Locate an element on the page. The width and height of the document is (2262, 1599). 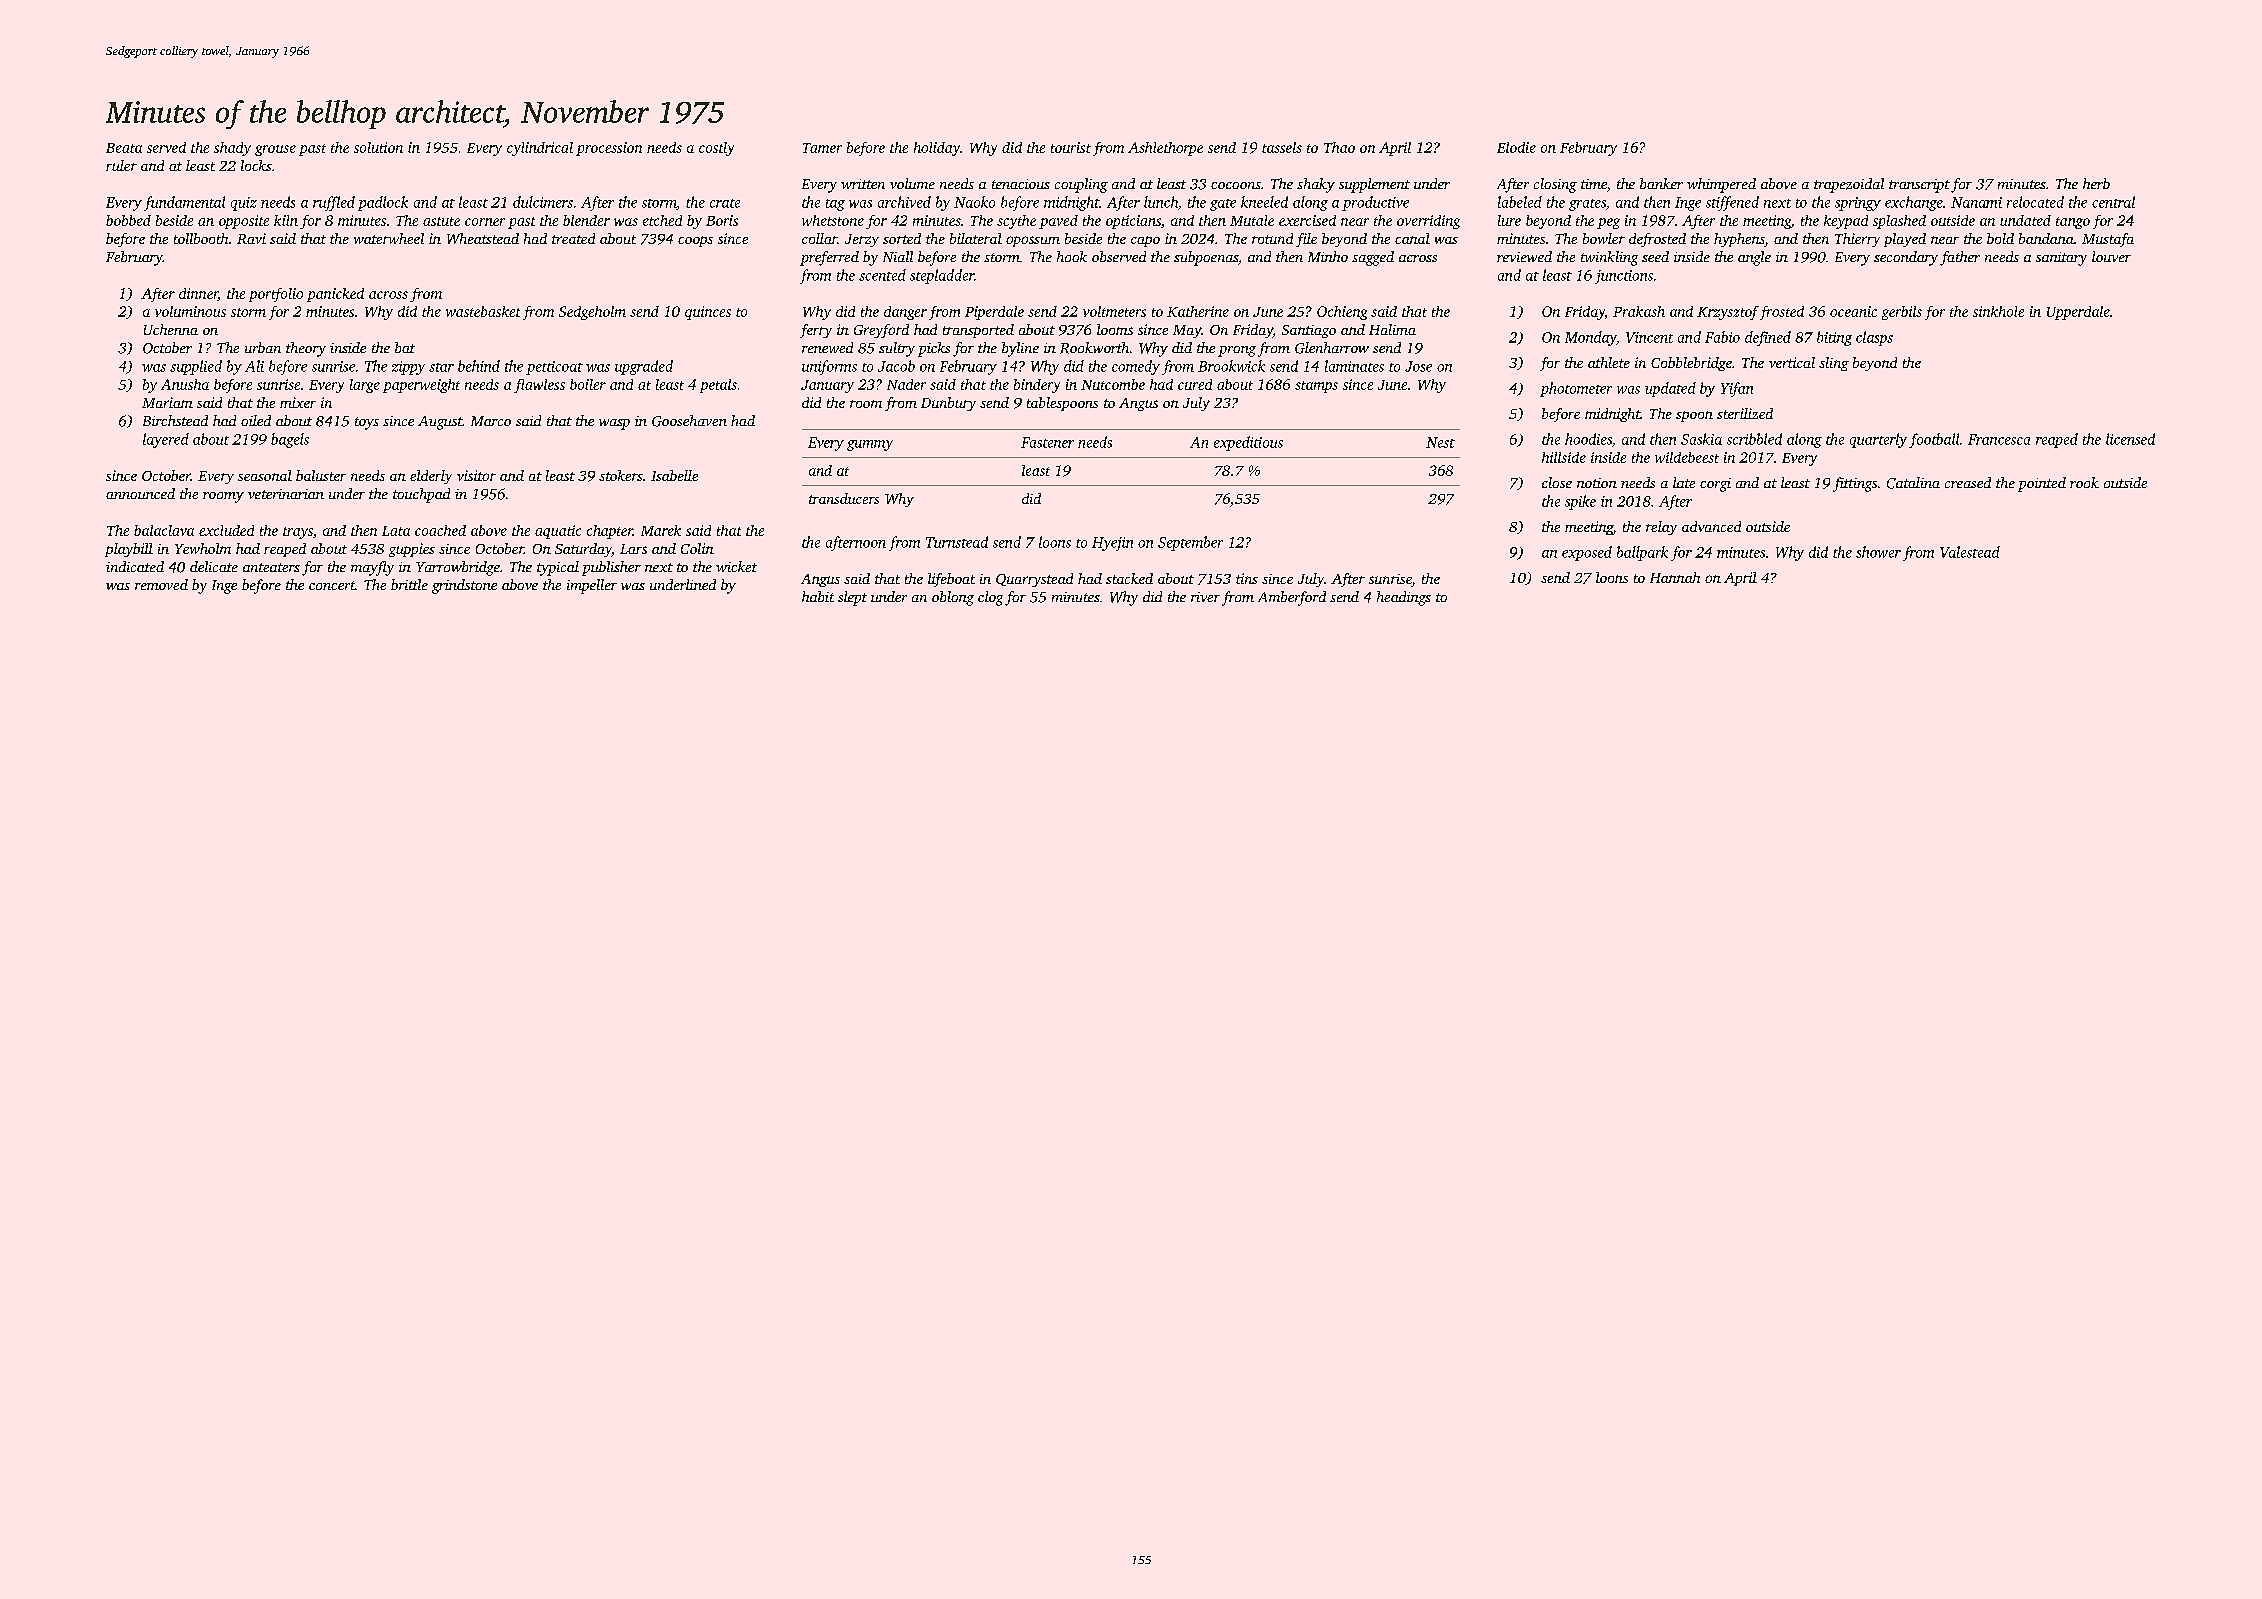
concert is located at coordinates (332, 585).
